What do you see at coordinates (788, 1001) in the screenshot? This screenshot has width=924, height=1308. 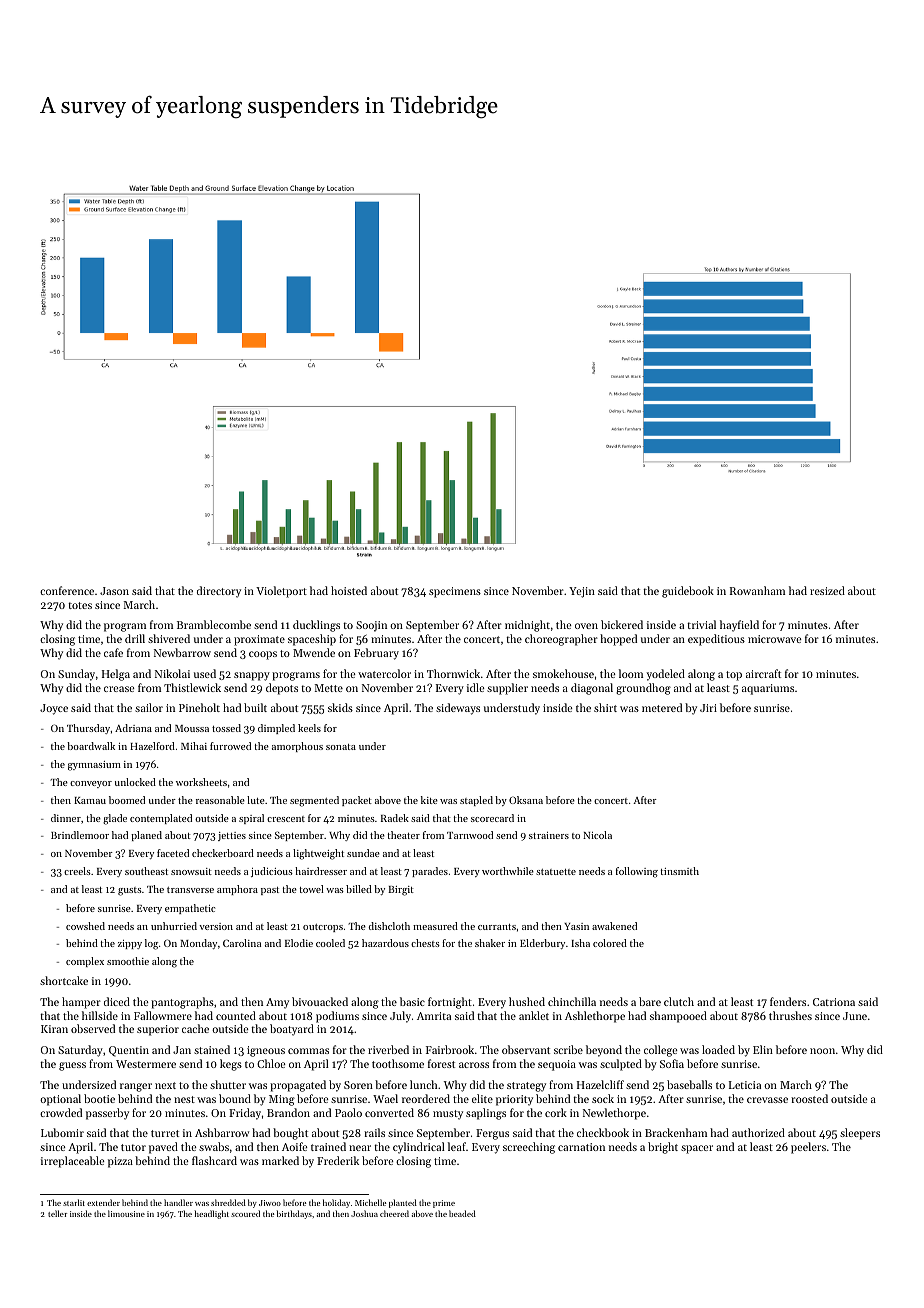 I see `fenders` at bounding box center [788, 1001].
